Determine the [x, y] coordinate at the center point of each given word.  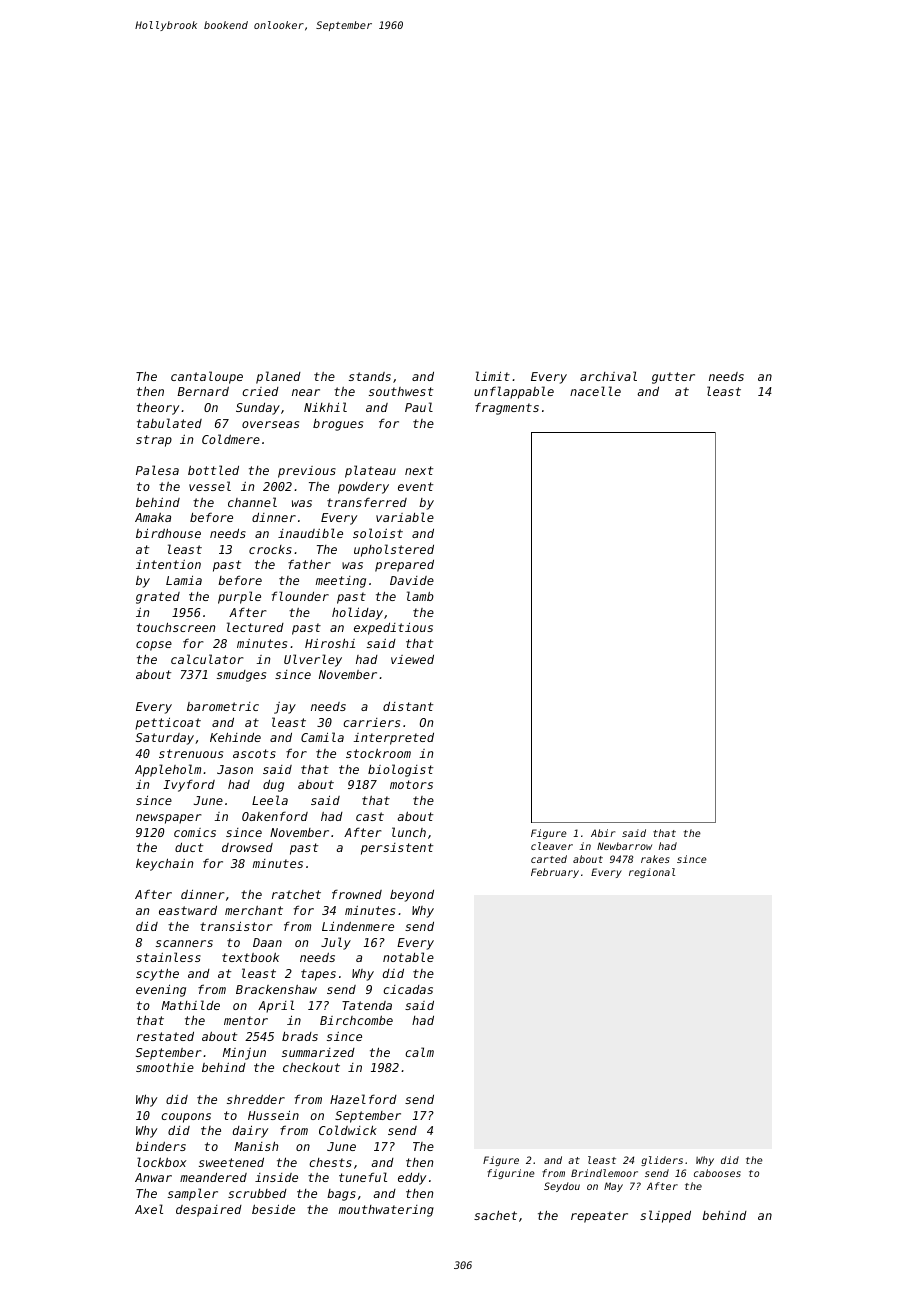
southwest [401, 391]
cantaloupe [207, 377]
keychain [164, 864]
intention [168, 564]
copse [154, 646]
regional [652, 873]
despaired [209, 1211]
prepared [404, 566]
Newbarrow [624, 846]
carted [549, 859]
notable [408, 957]
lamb [420, 596]
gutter [673, 378]
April [276, 1006]
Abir [603, 833]
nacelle [595, 391]
